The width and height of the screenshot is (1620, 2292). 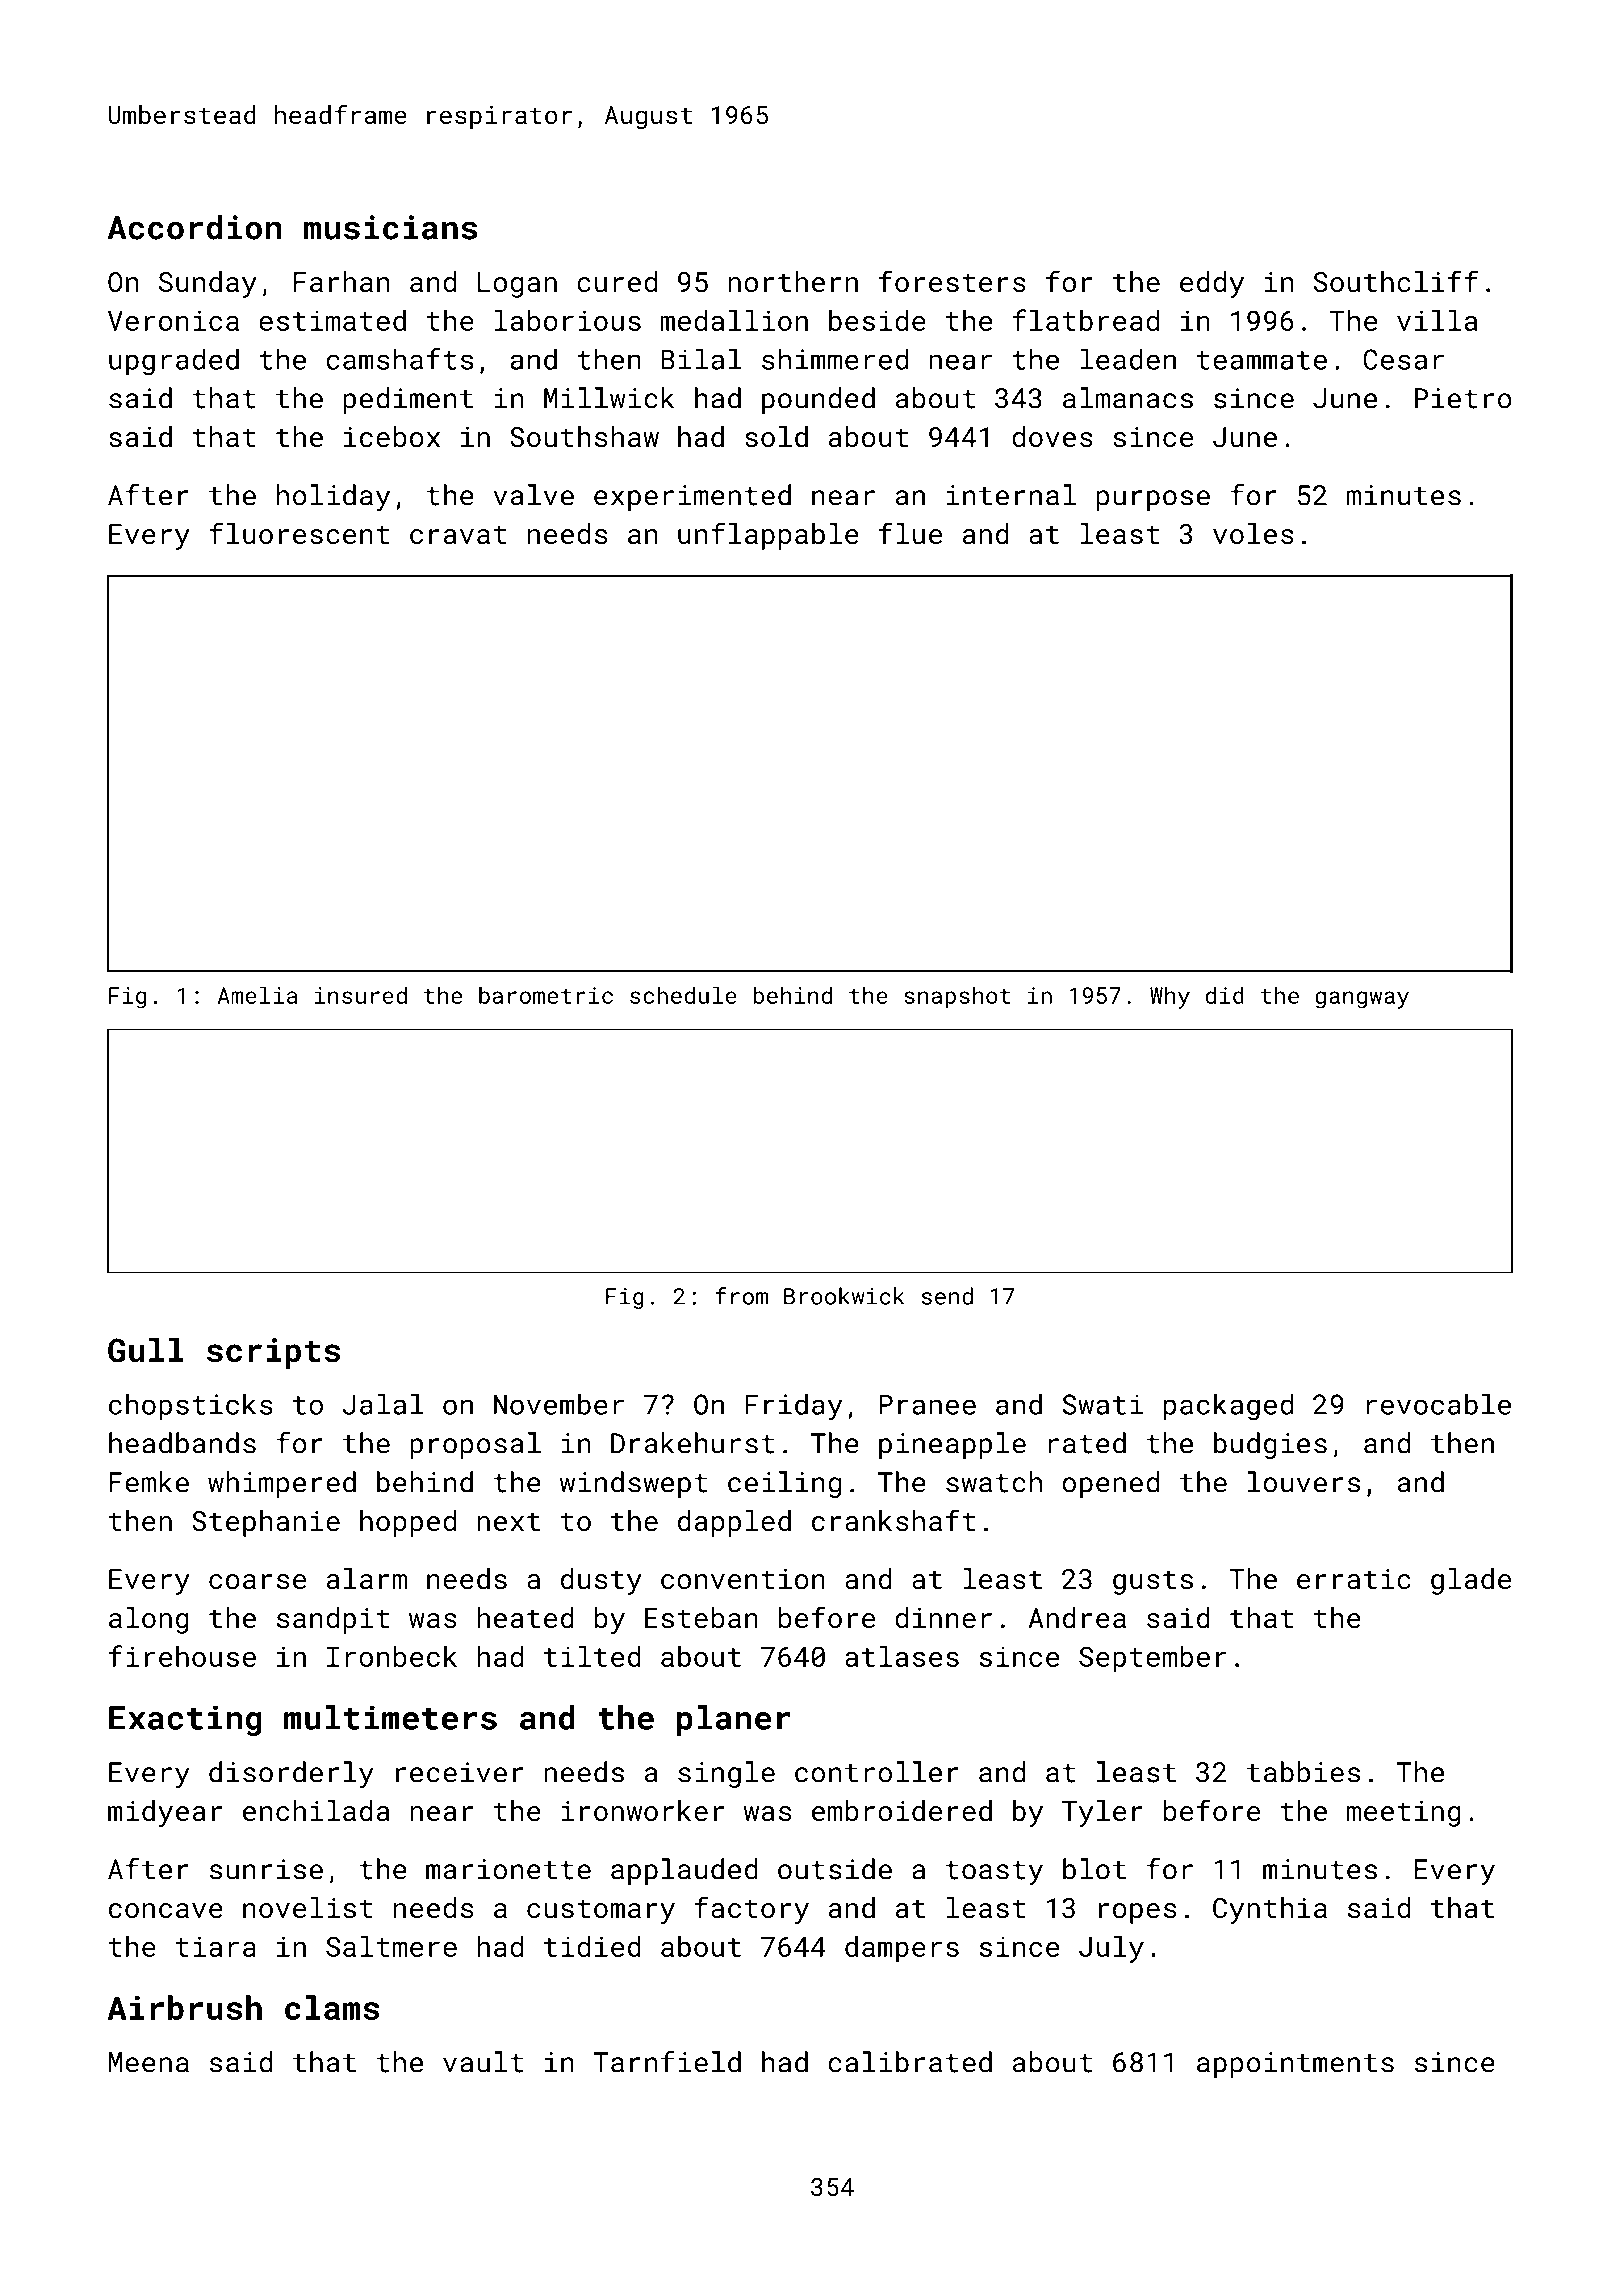 What do you see at coordinates (617, 281) in the screenshot?
I see `cured` at bounding box center [617, 281].
